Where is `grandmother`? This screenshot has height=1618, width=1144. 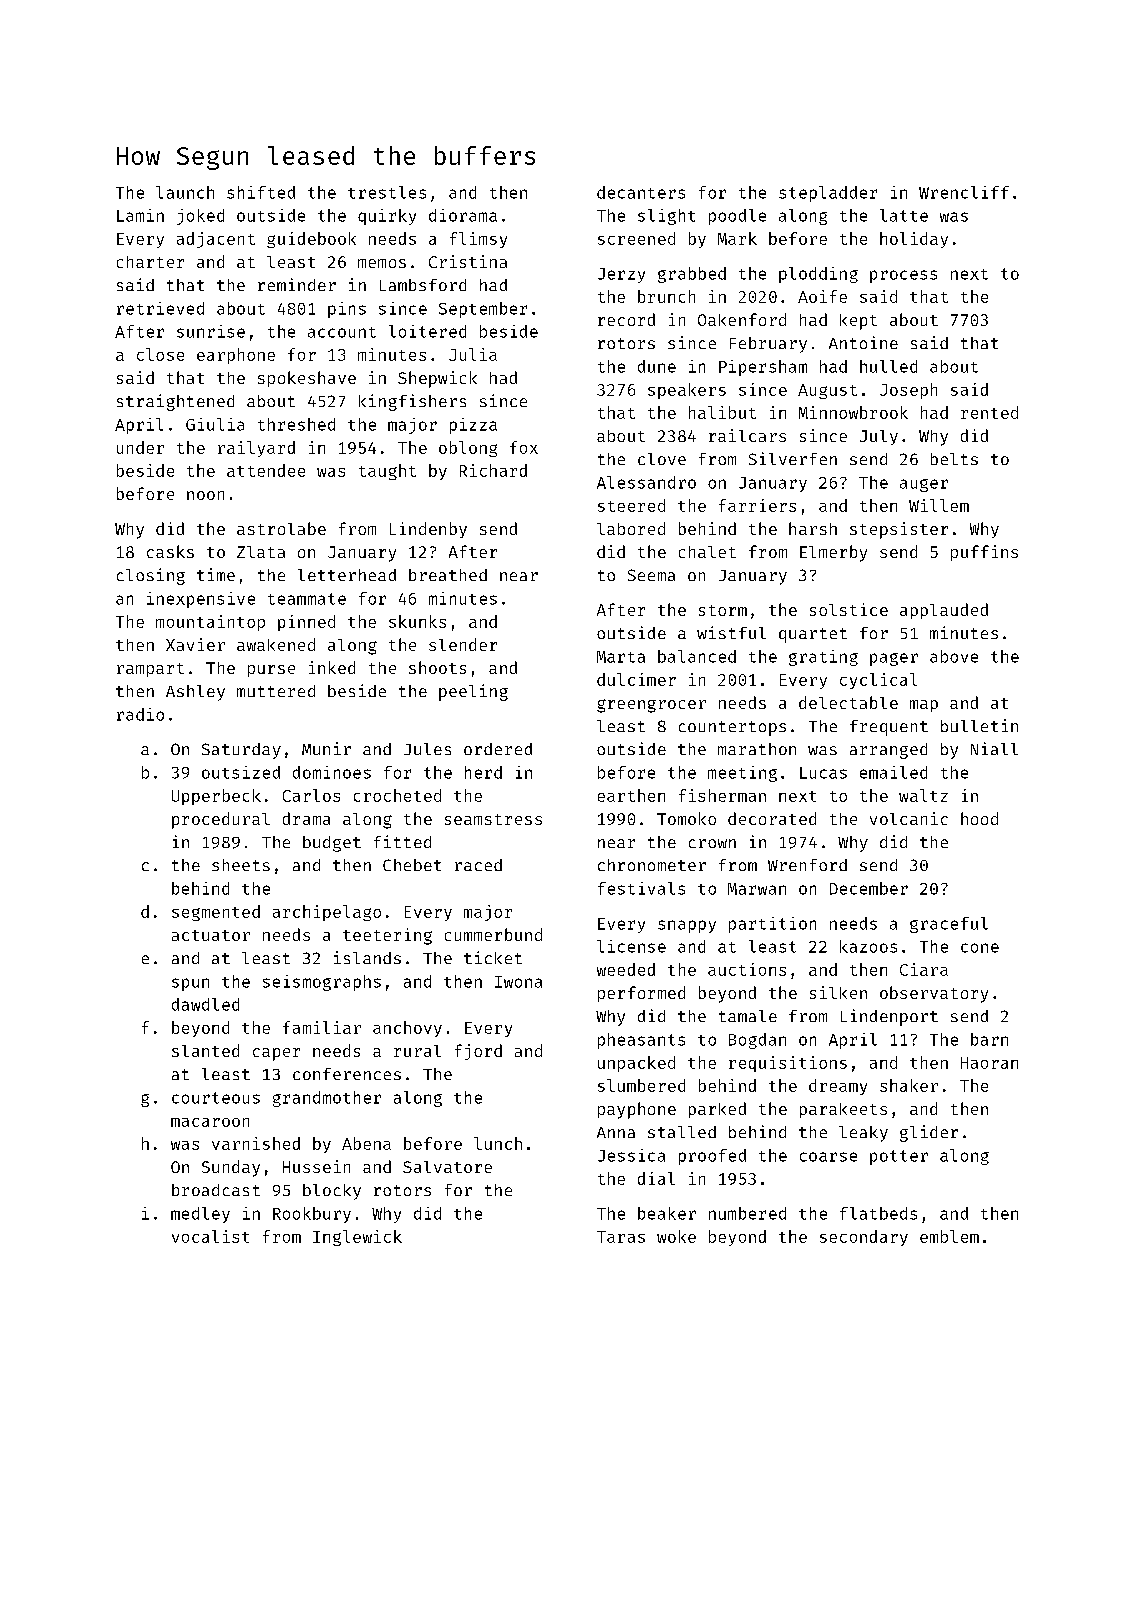 grandmother is located at coordinates (327, 1099).
